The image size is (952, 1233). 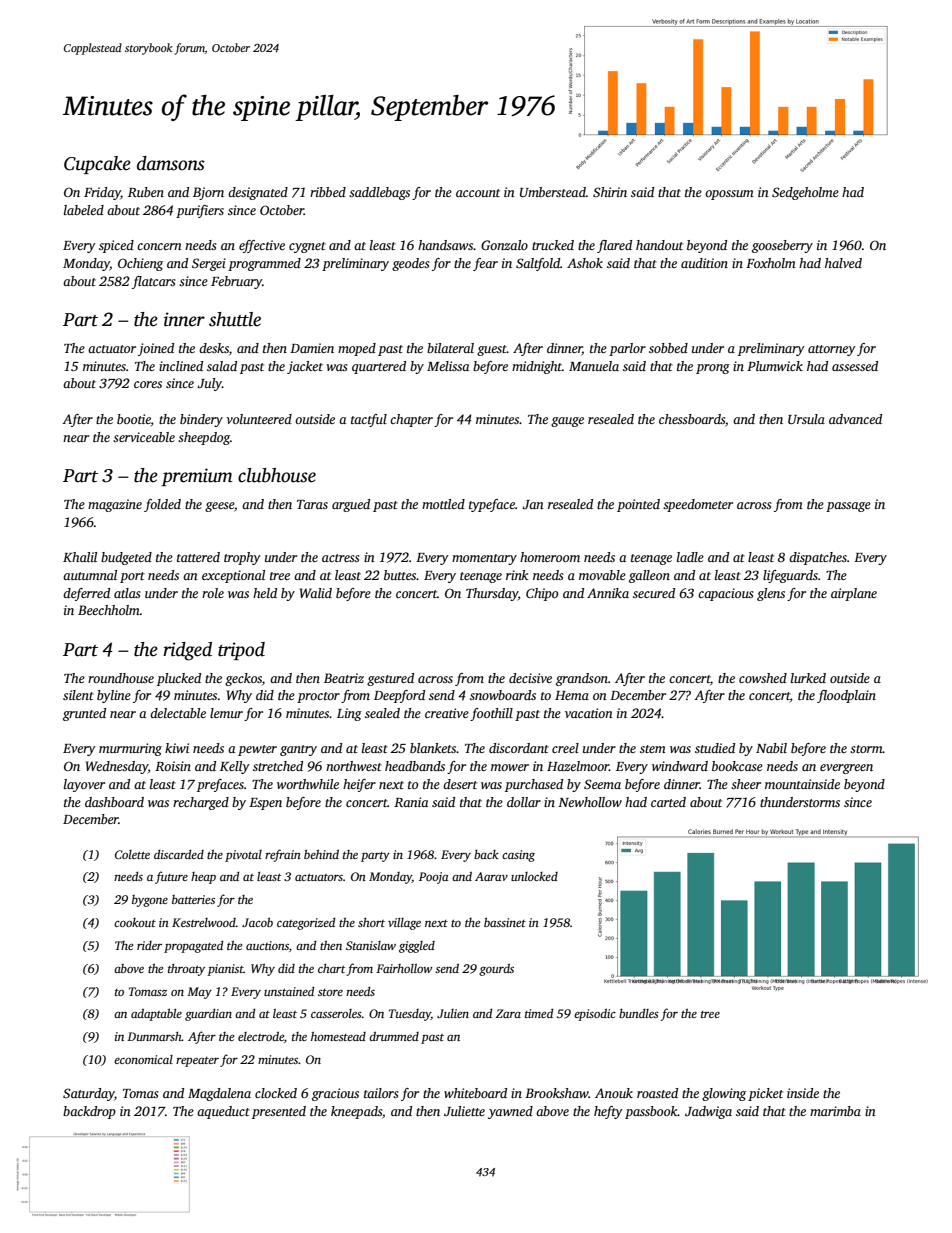 What do you see at coordinates (379, 193) in the page?
I see `saddlebags` at bounding box center [379, 193].
